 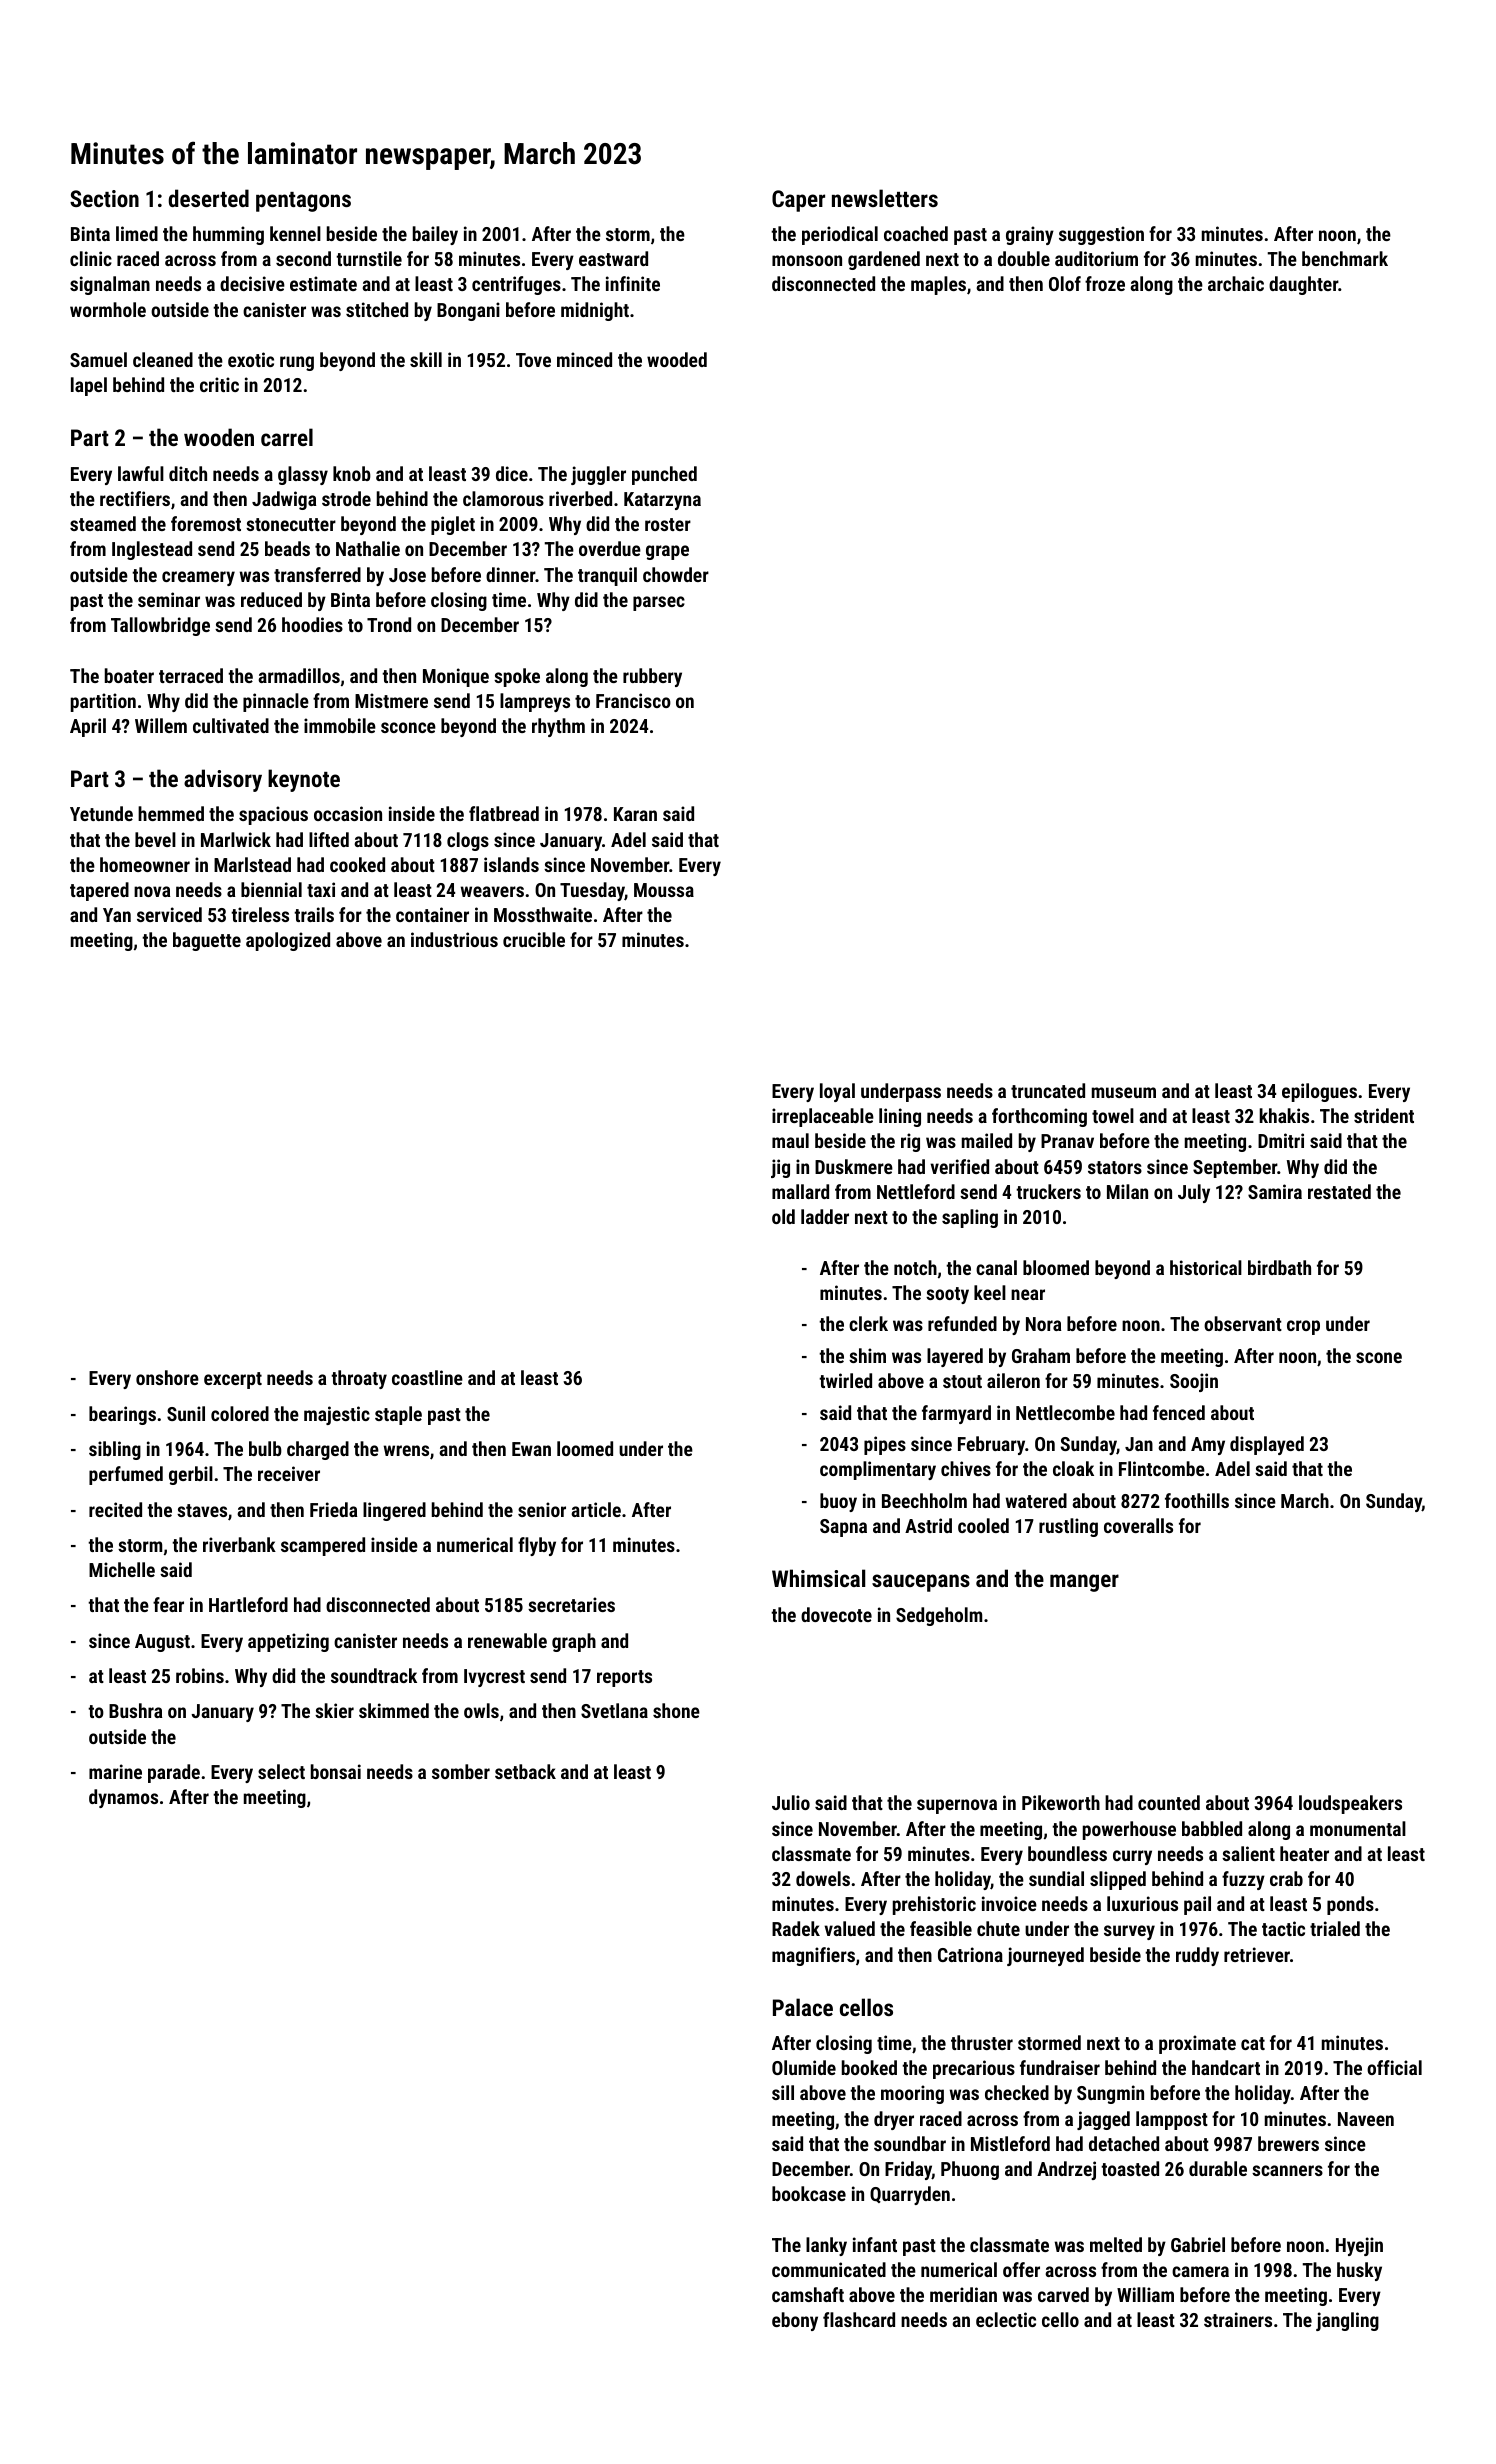 I want to click on ebony, so click(x=795, y=2321).
